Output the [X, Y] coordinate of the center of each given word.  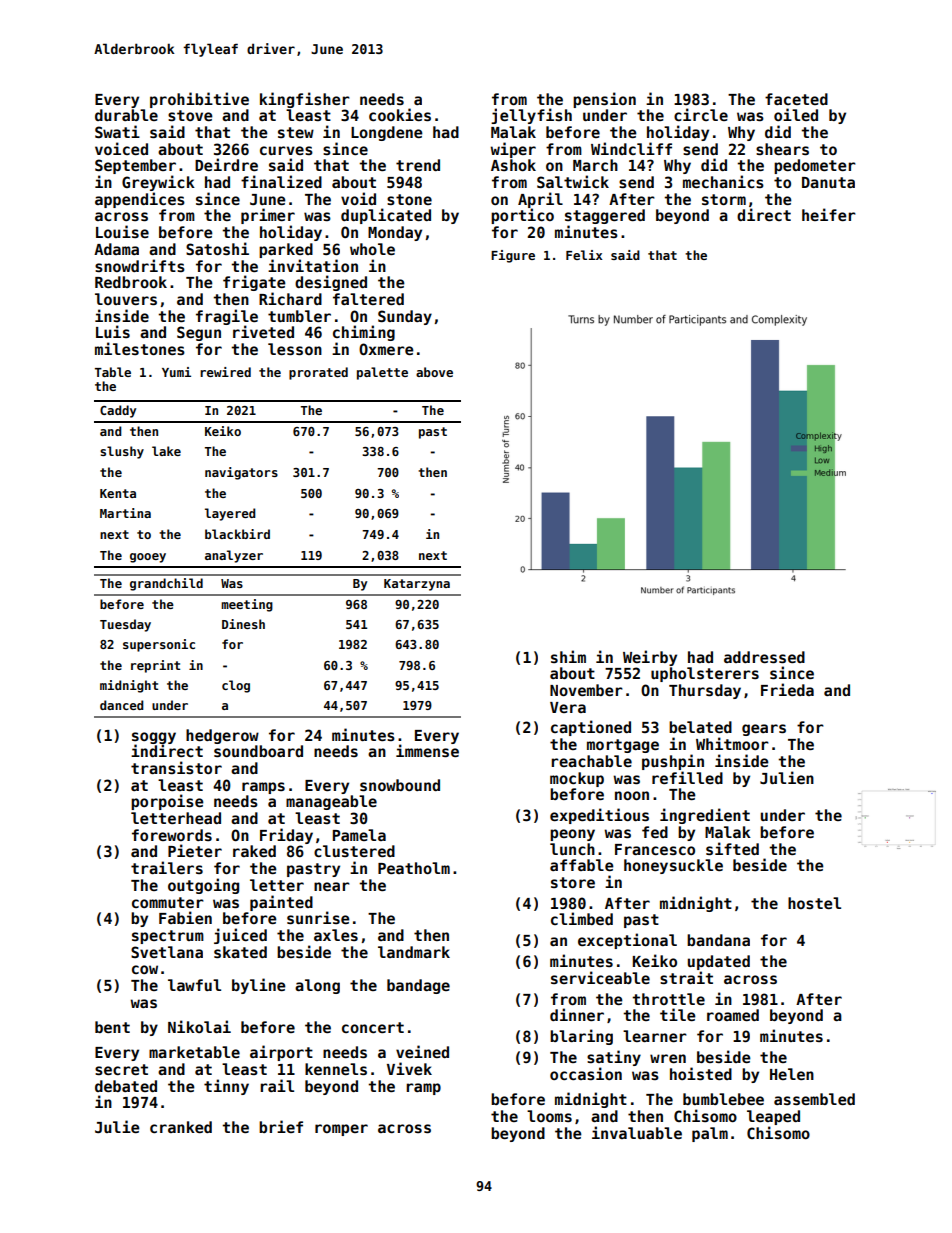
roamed [733, 1015]
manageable [331, 802]
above [434, 372]
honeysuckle [673, 866]
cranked [181, 1127]
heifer [829, 214]
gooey [148, 558]
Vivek [409, 1068]
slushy [122, 452]
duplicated [386, 216]
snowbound [400, 785]
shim [568, 656]
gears [764, 730]
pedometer [815, 166]
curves [286, 150]
